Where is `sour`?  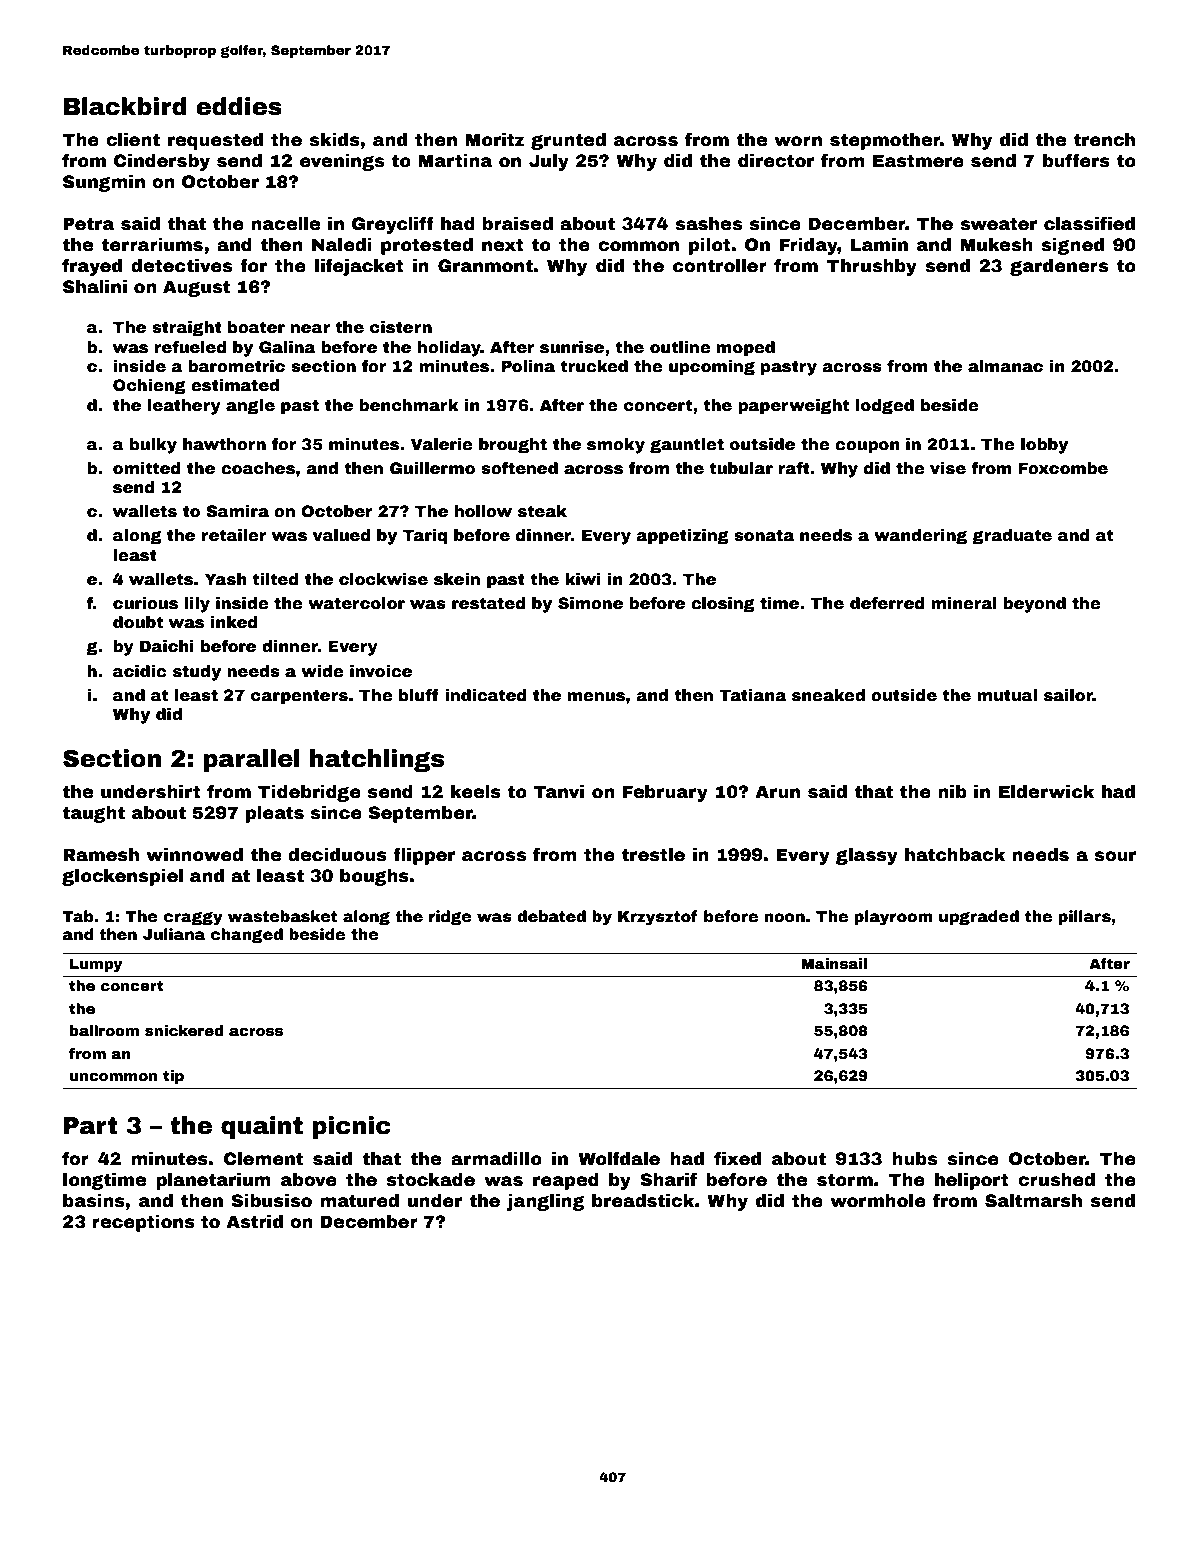 sour is located at coordinates (1115, 856).
